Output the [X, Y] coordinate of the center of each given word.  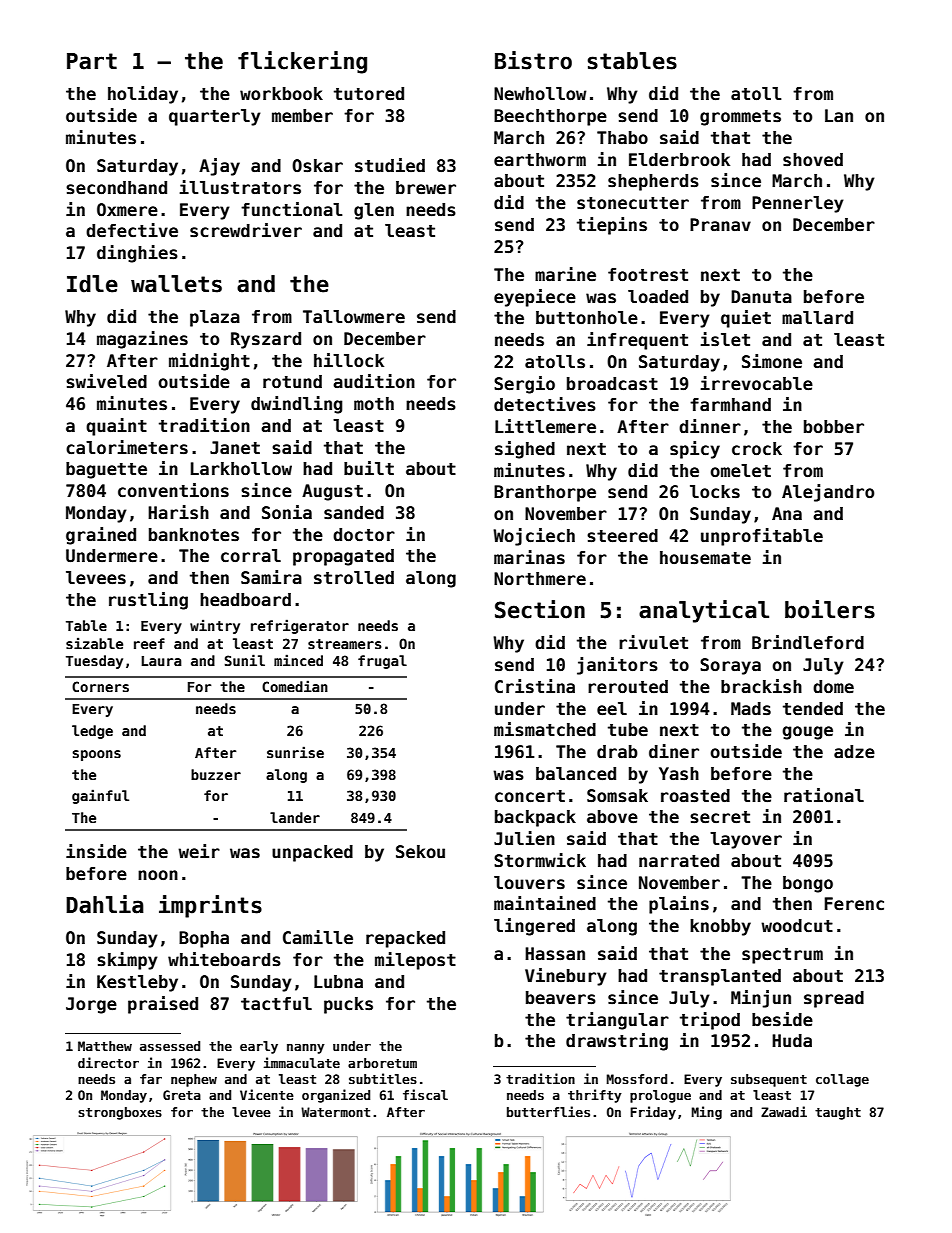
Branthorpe [545, 493]
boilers [830, 609]
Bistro [533, 60]
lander [295, 817]
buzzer [216, 774]
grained [101, 536]
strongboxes [120, 1113]
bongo [808, 884]
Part [92, 61]
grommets [740, 118]
